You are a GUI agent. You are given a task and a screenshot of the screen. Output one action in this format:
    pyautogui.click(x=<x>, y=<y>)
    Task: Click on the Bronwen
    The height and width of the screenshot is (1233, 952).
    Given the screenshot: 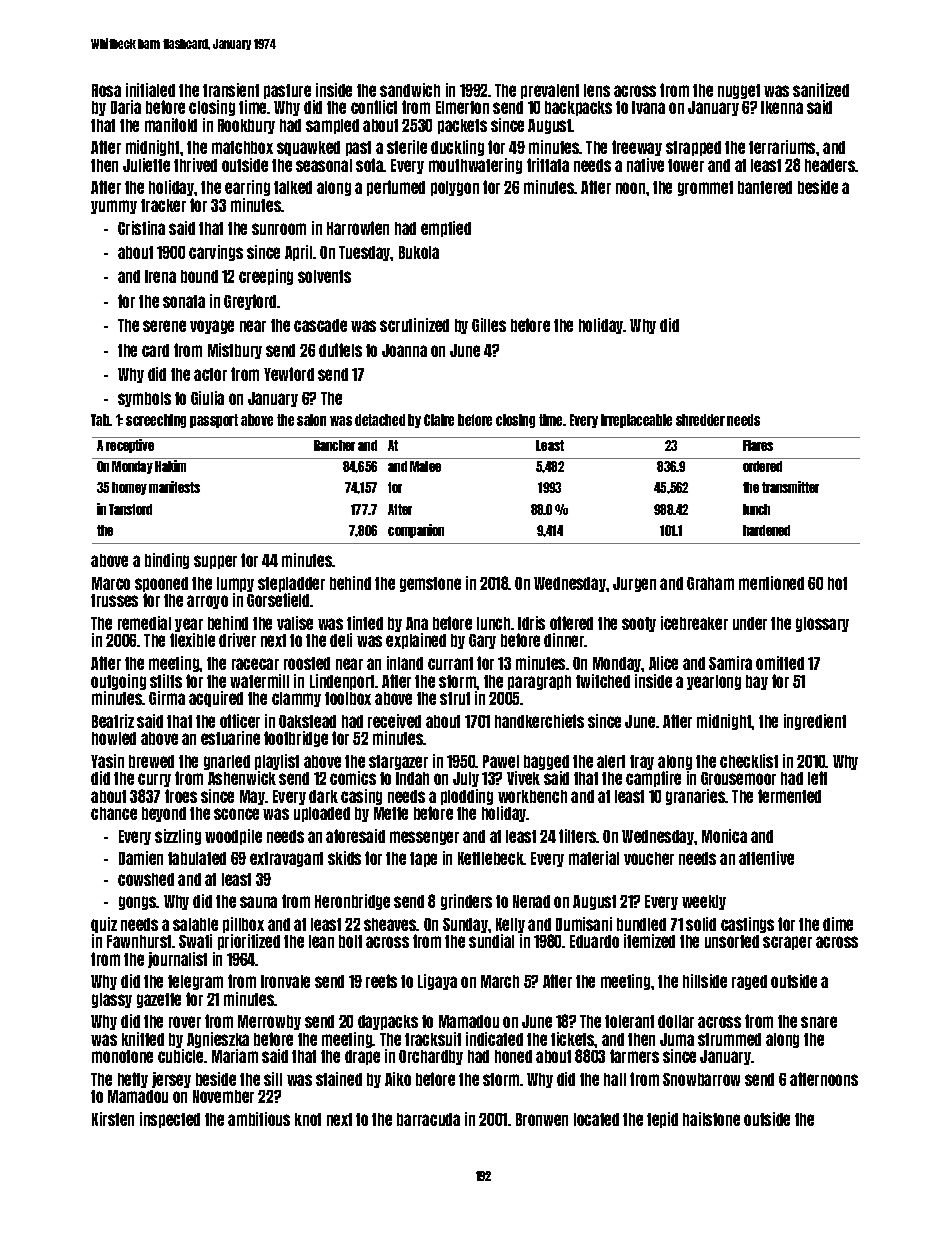 What is the action you would take?
    pyautogui.click(x=542, y=1119)
